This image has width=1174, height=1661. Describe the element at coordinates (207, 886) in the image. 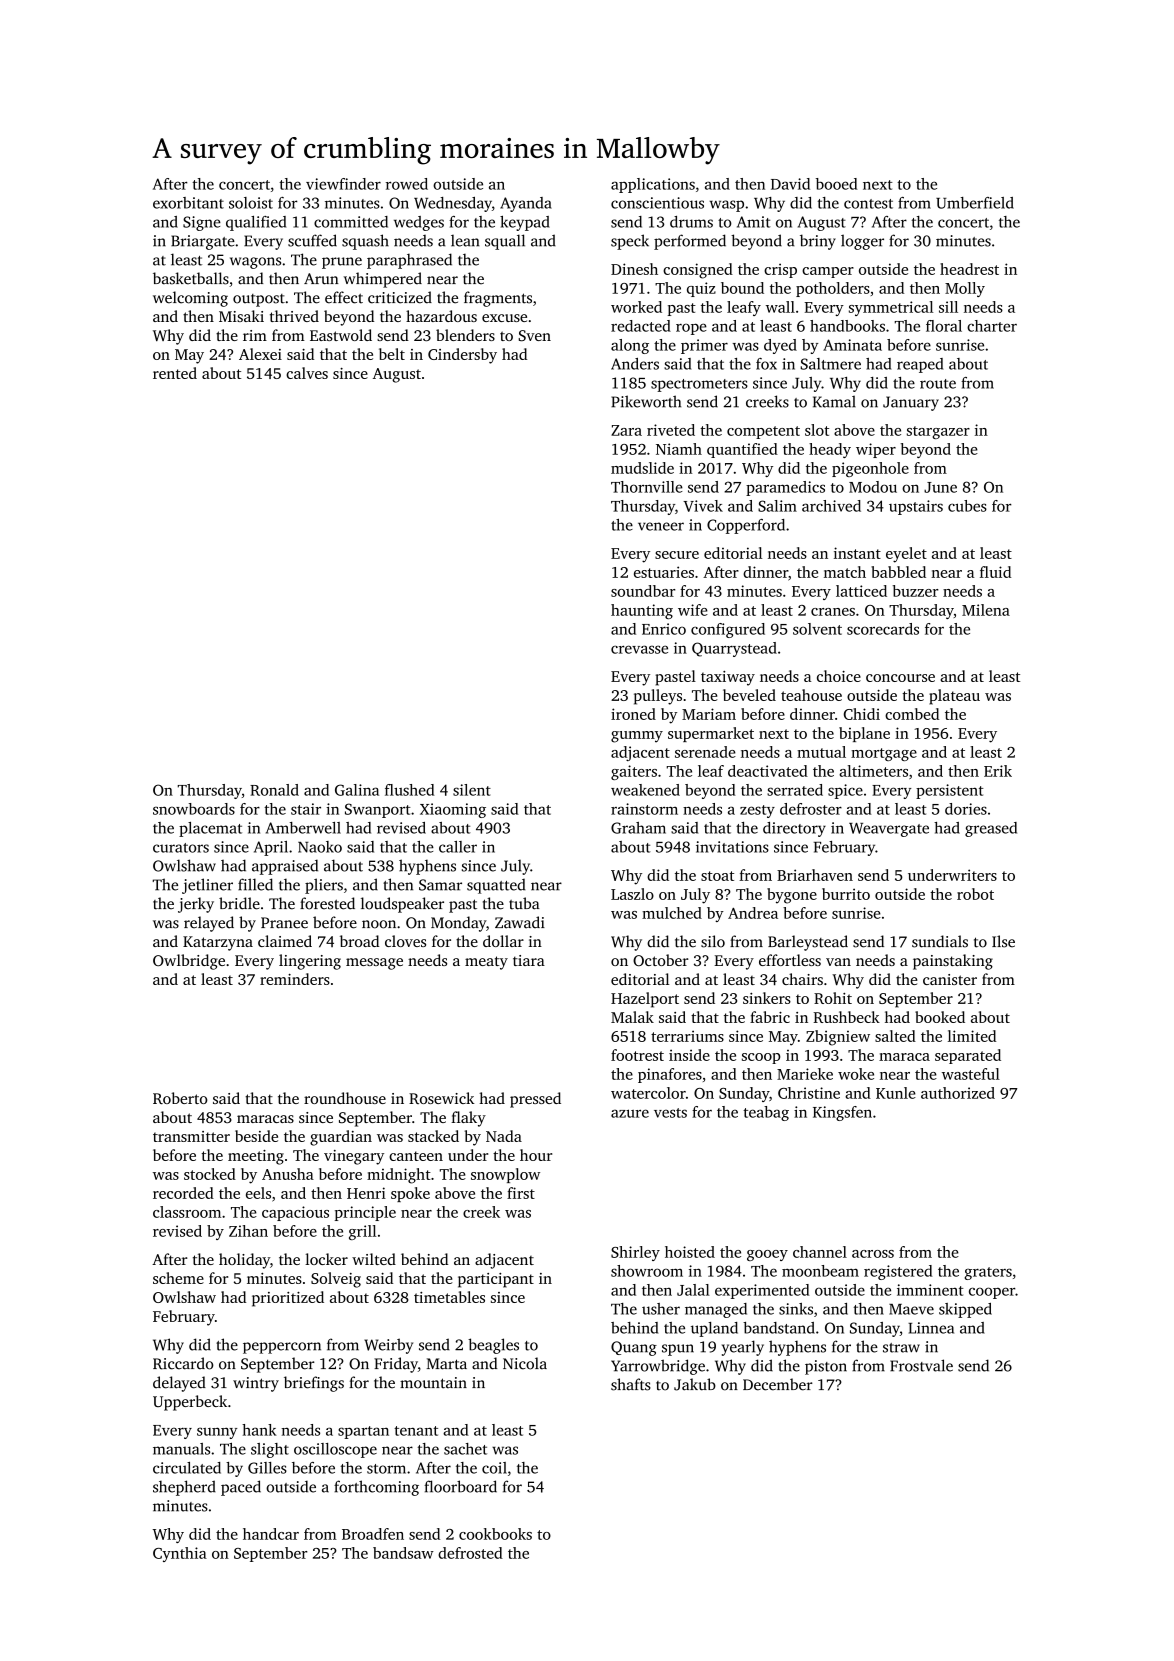

I see `jetliner` at that location.
